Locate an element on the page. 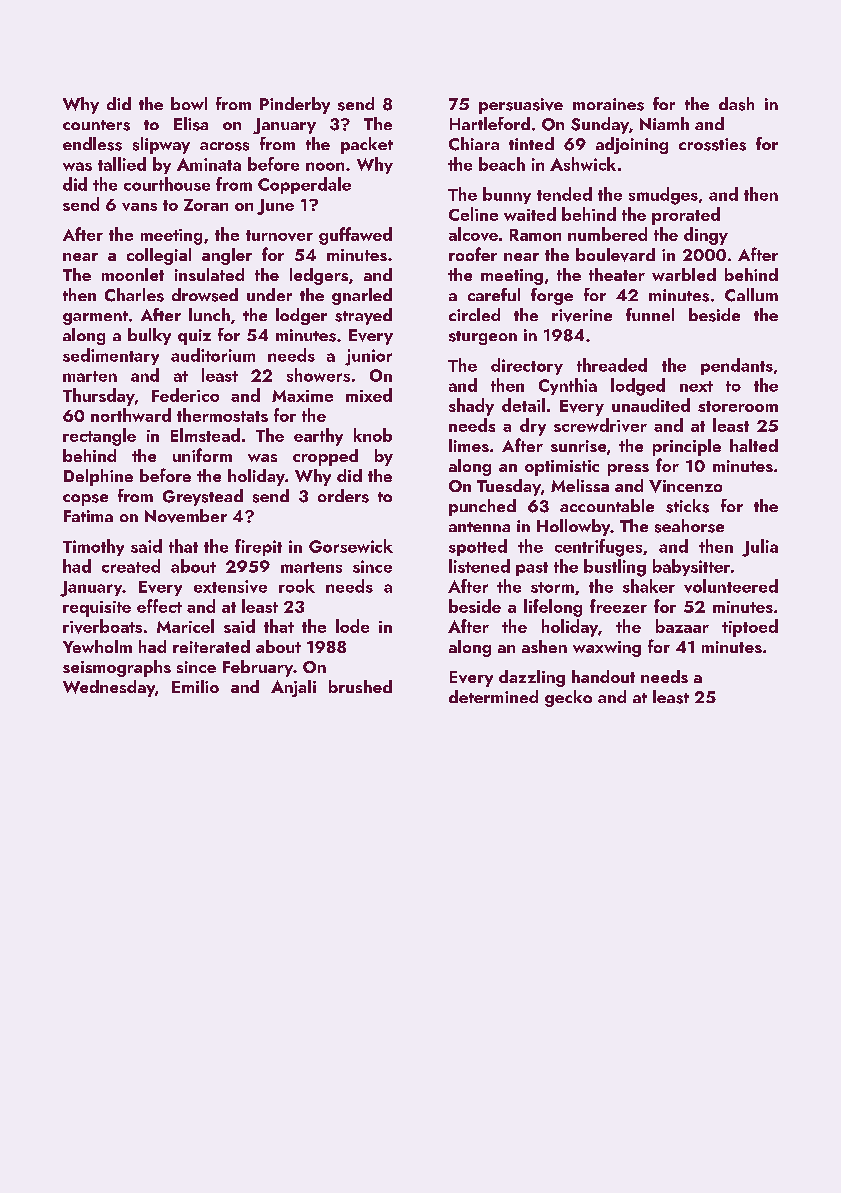 The image size is (841, 1193). bunny is located at coordinates (507, 195).
